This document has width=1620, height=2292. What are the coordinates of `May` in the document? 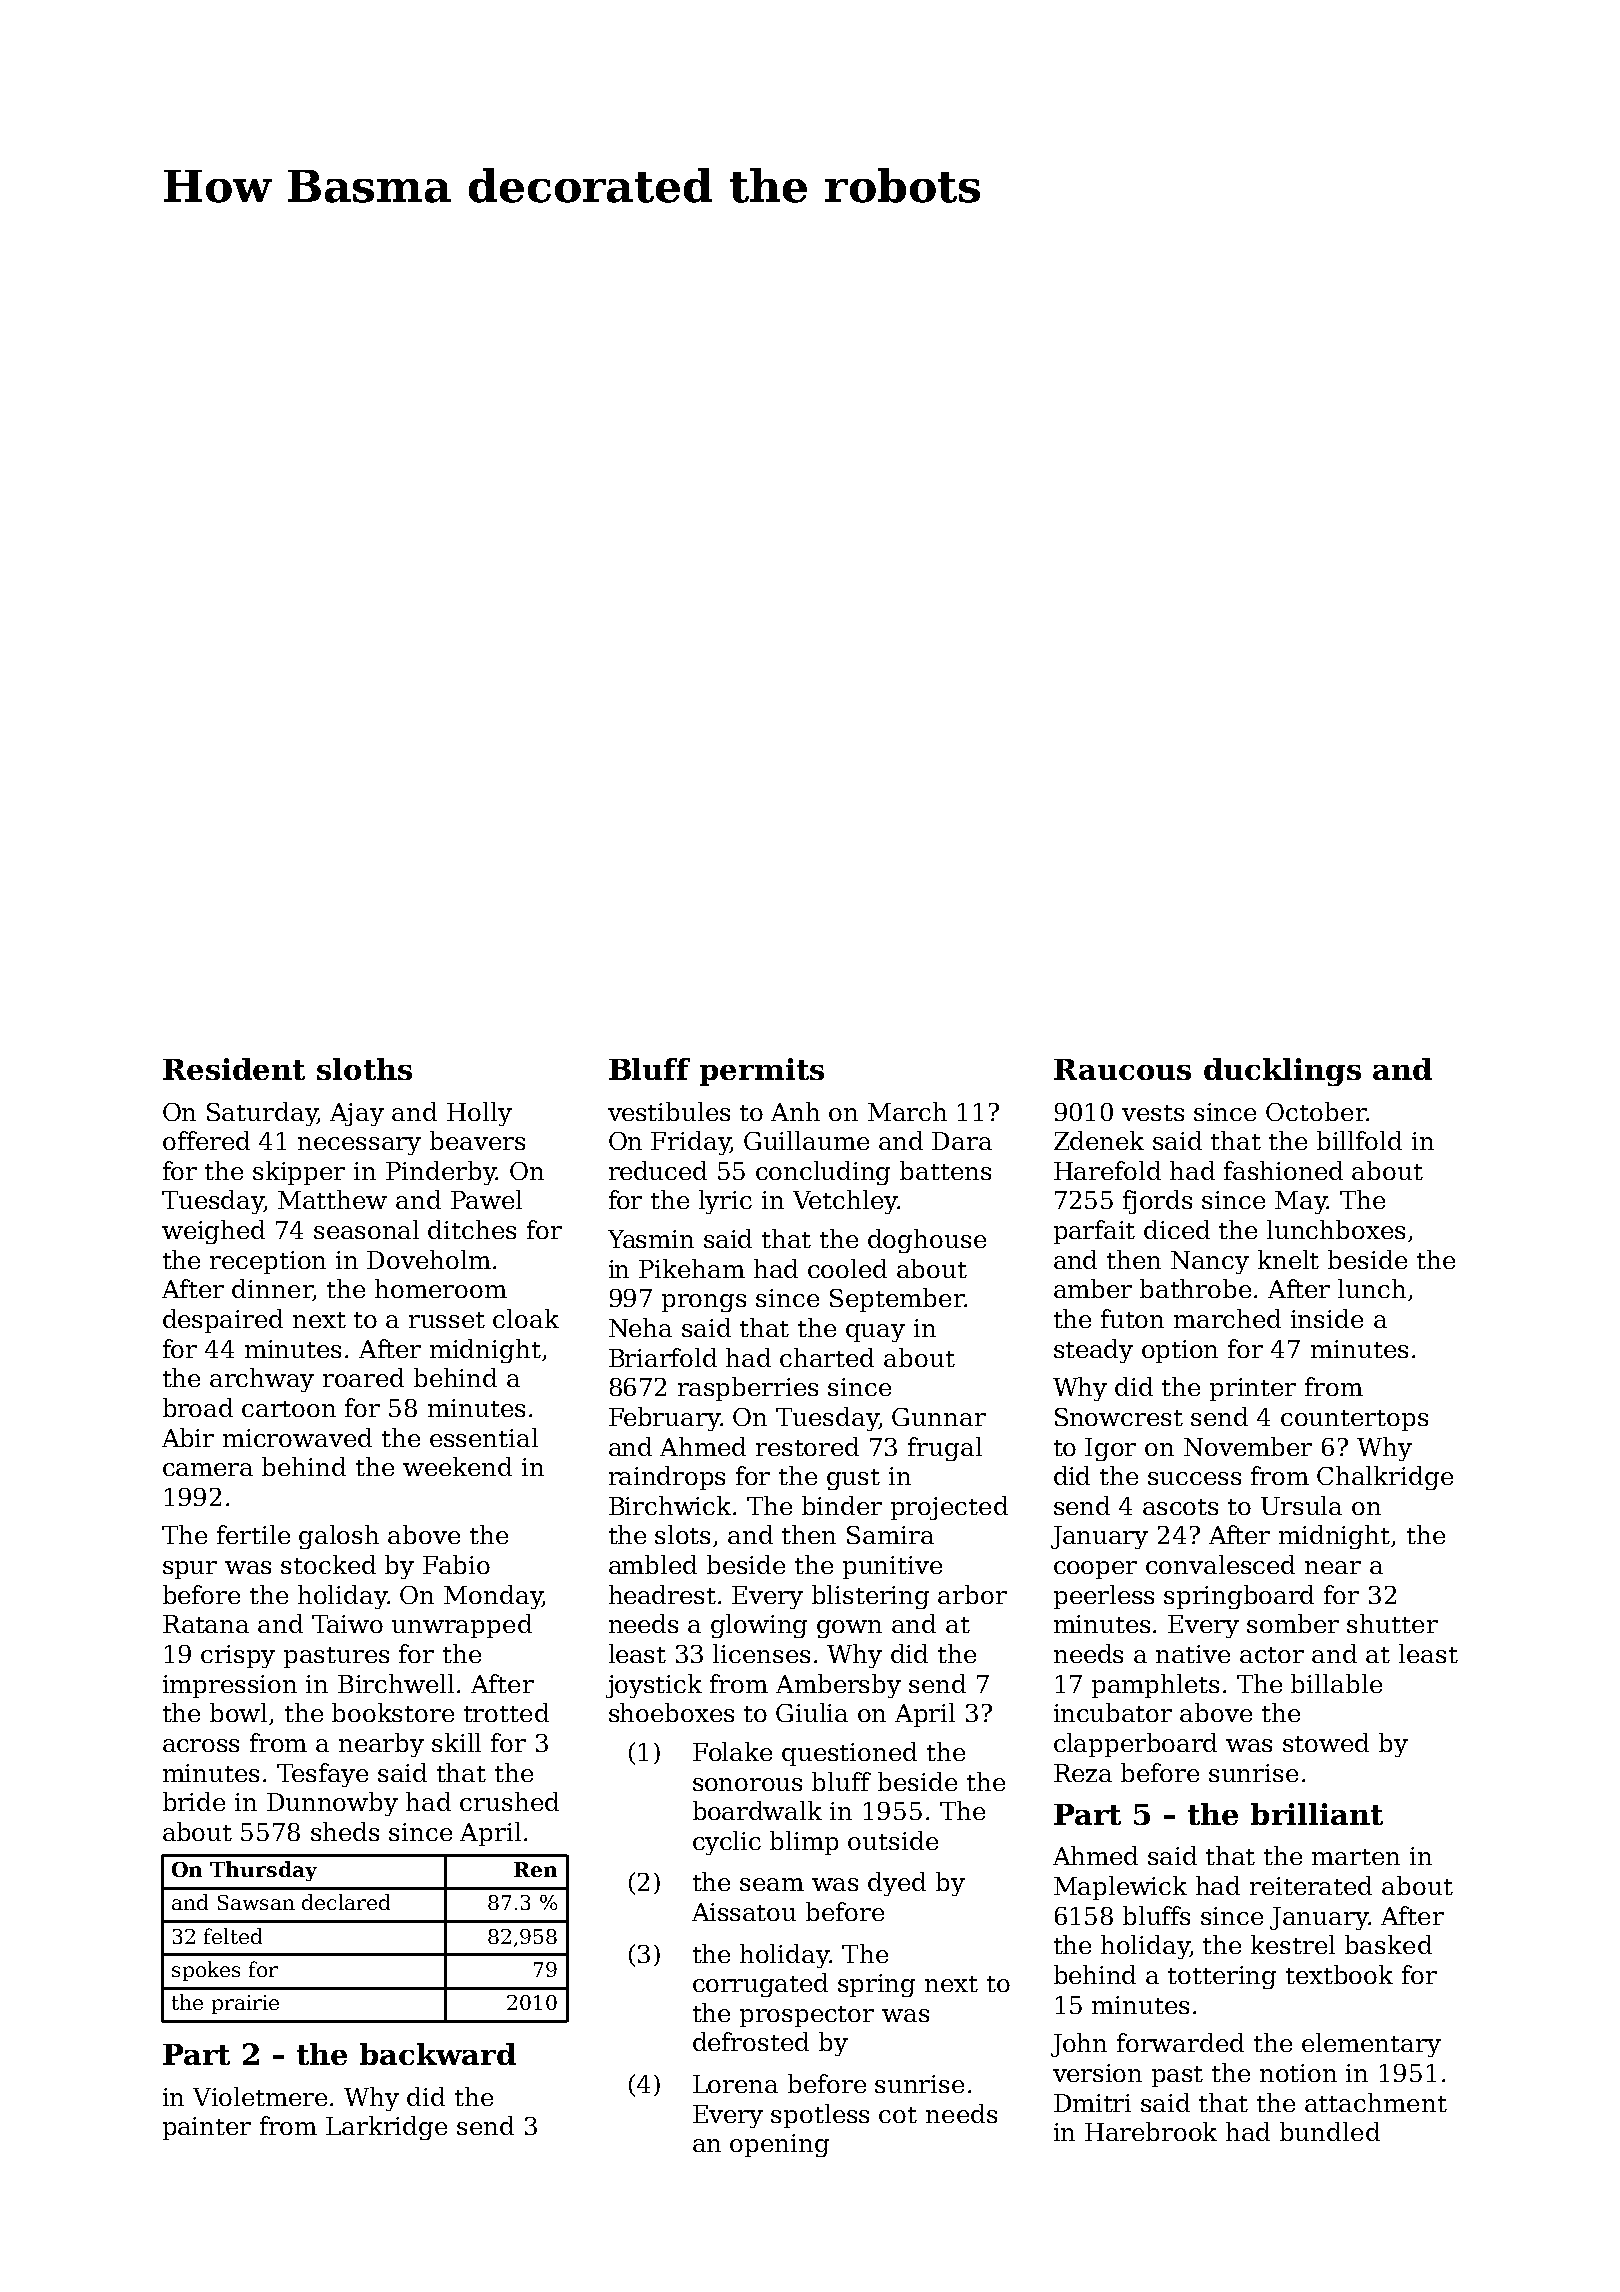 It's located at (1301, 1202).
